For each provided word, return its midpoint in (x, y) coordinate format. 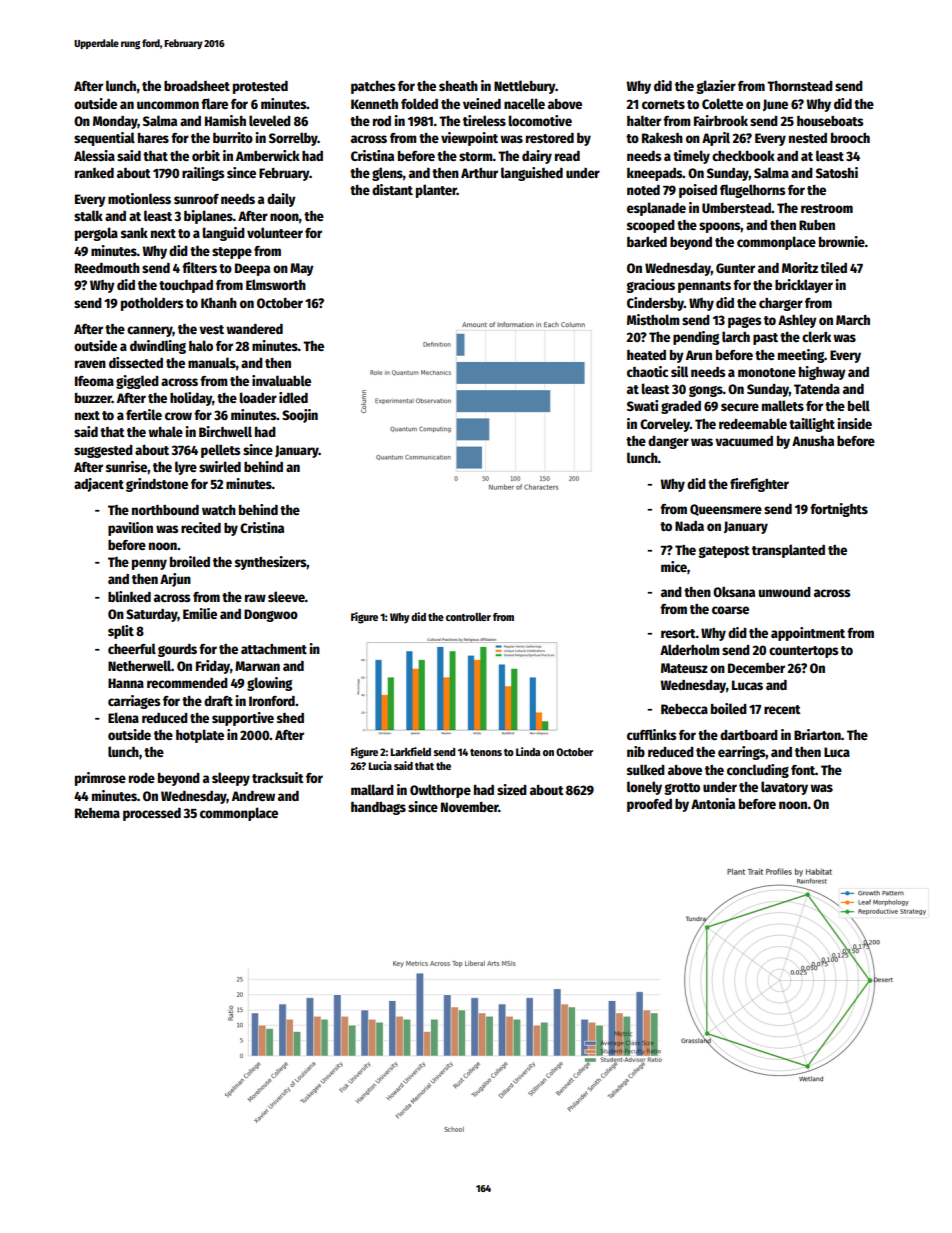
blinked (129, 596)
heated (646, 355)
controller (468, 617)
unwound (785, 592)
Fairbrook (721, 120)
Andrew (253, 796)
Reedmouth (107, 268)
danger (668, 442)
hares (153, 138)
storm (476, 156)
